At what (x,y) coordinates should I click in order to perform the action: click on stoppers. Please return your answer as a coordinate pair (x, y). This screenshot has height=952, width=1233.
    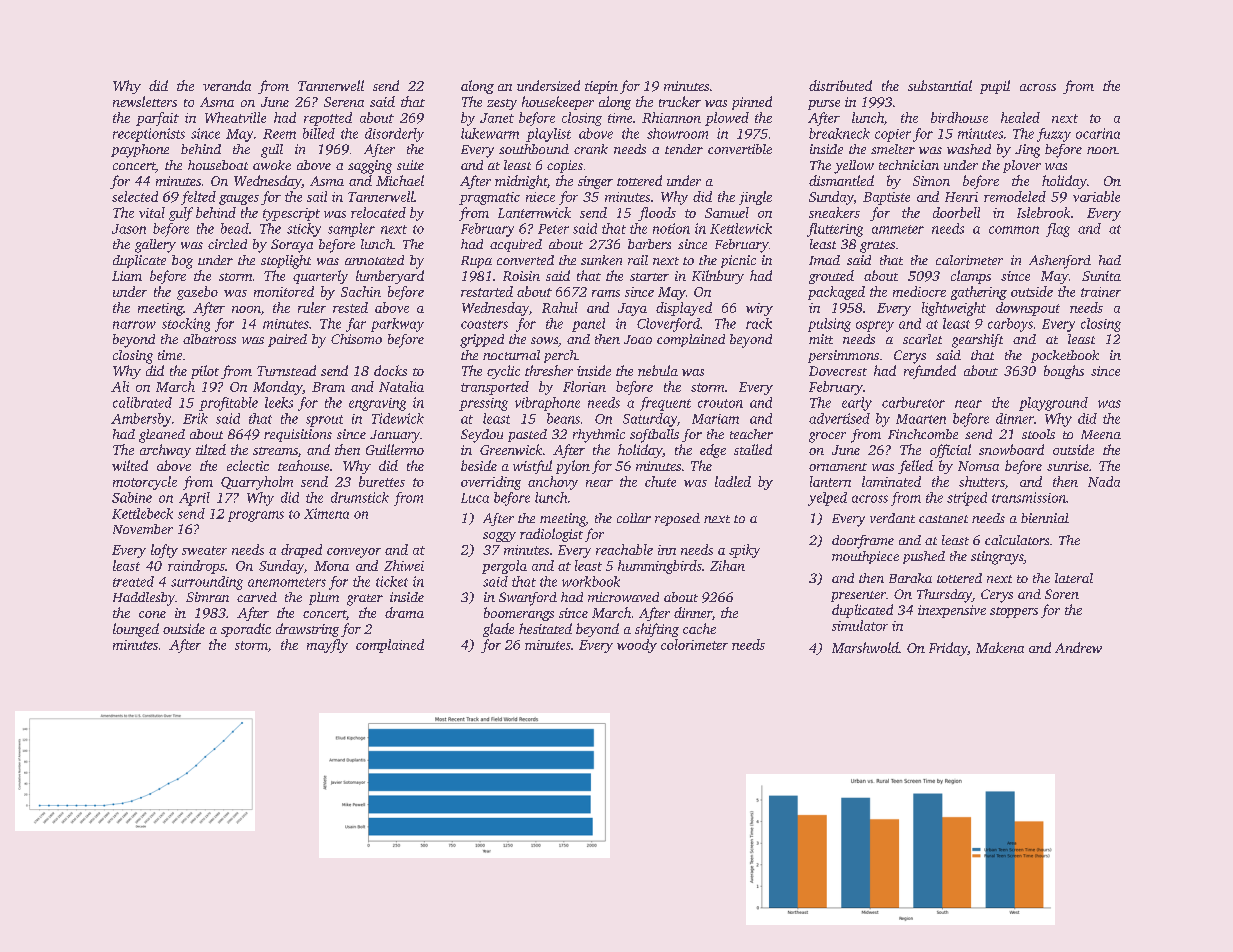
    Looking at the image, I should click on (1014, 612).
